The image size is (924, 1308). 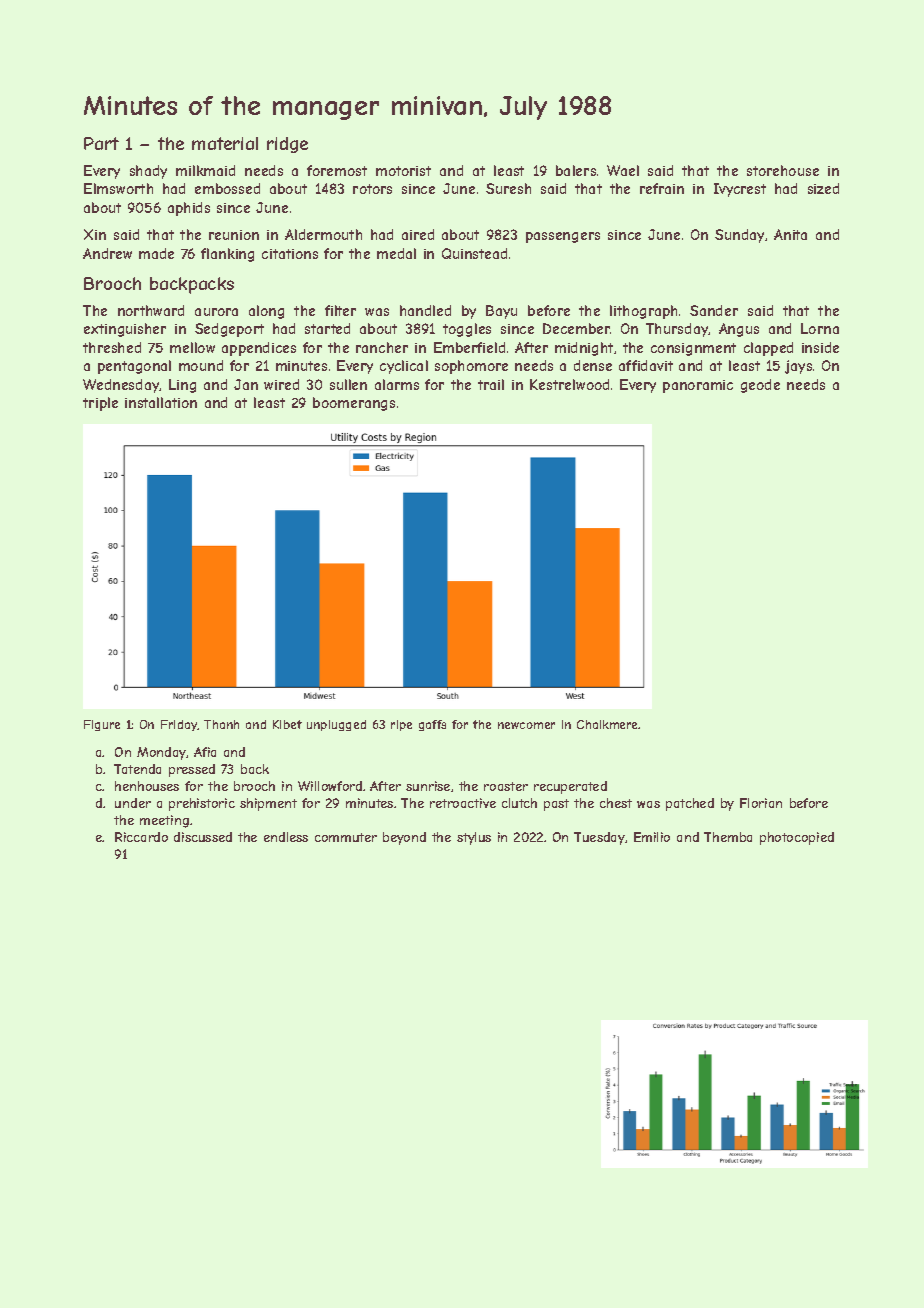 What do you see at coordinates (125, 330) in the screenshot?
I see `extinguisher` at bounding box center [125, 330].
